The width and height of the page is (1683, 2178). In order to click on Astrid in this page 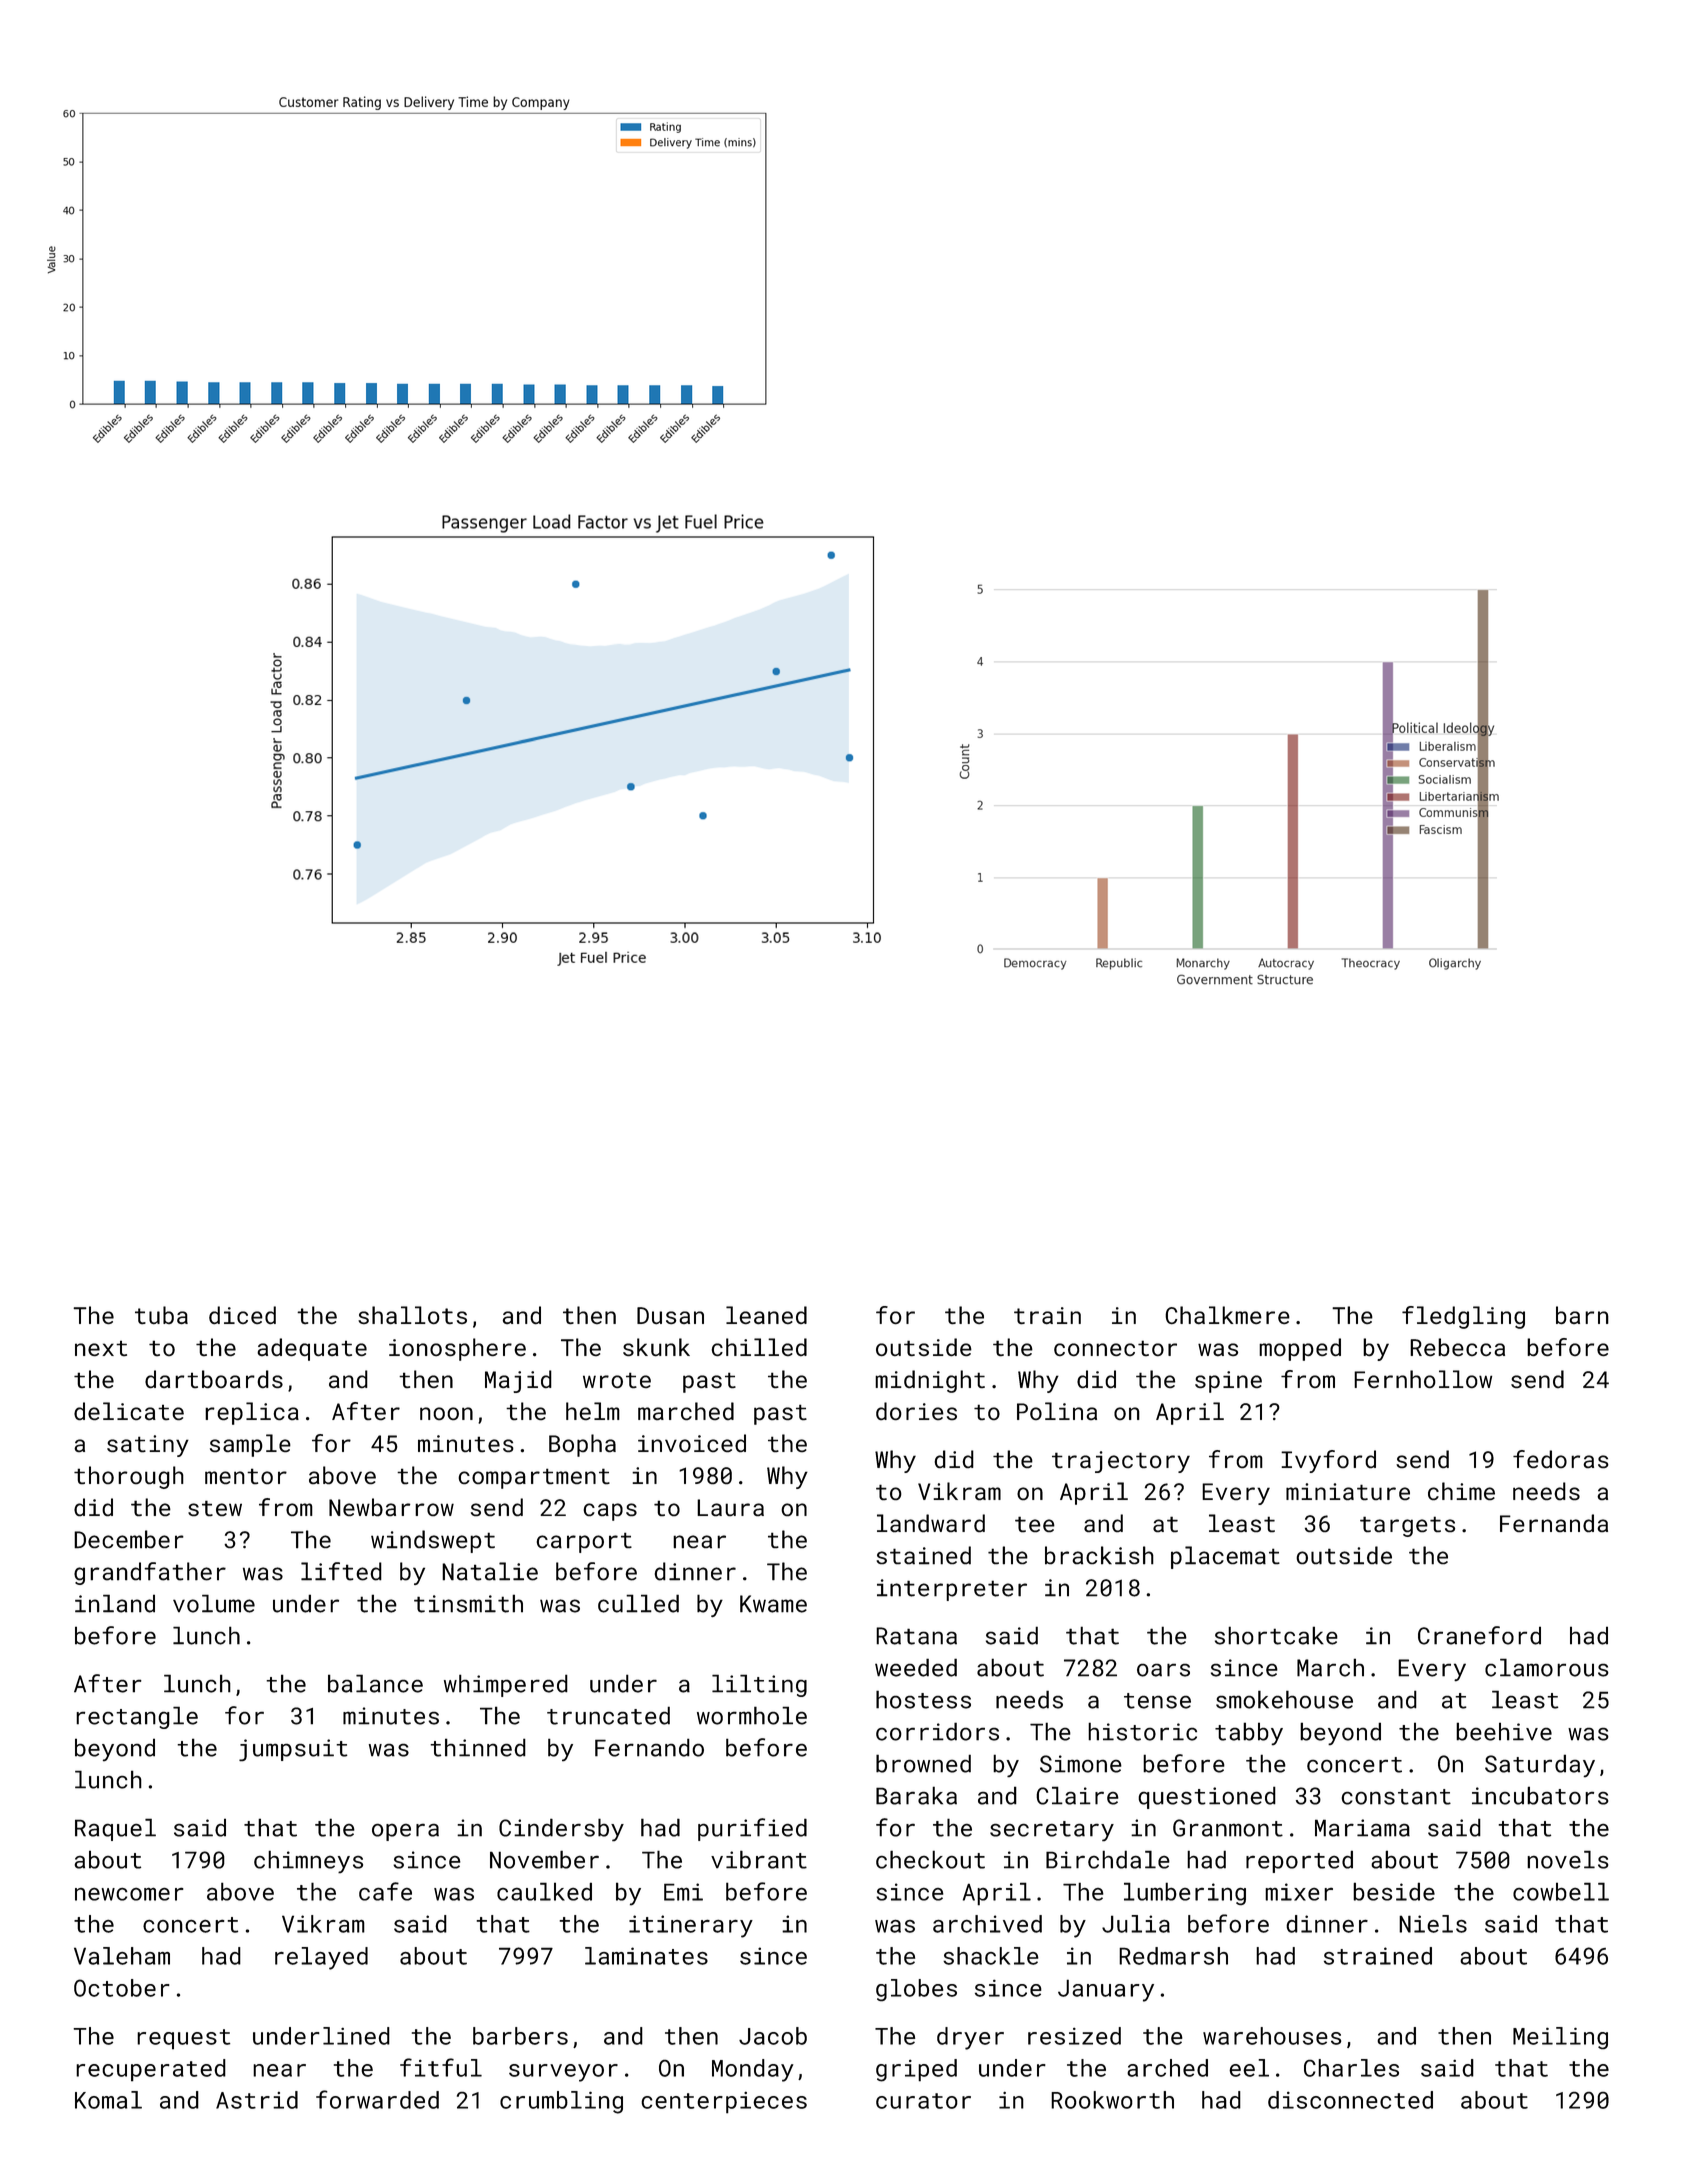, I will do `click(257, 2100)`.
